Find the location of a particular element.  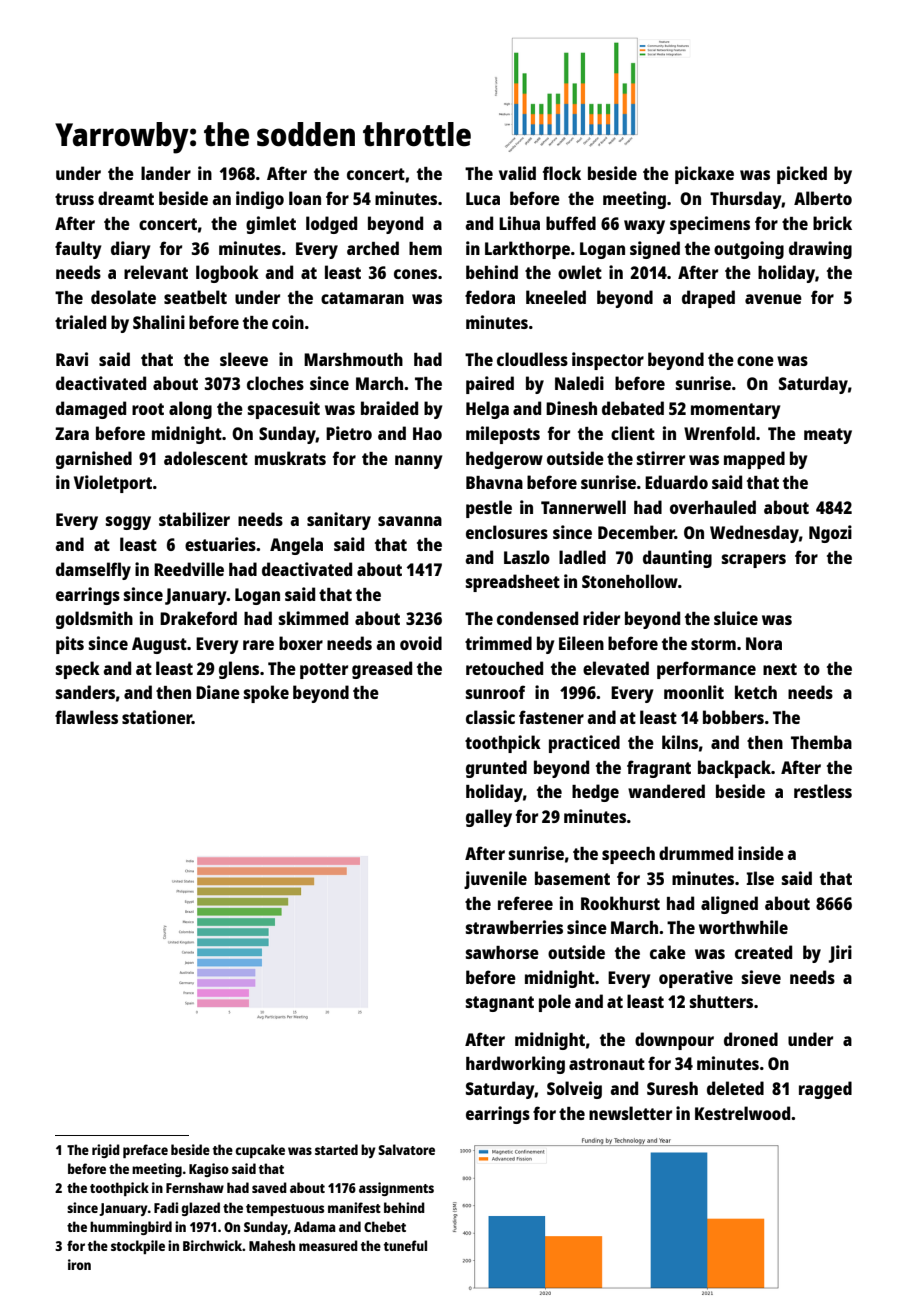

Mahesh is located at coordinates (272, 1245).
